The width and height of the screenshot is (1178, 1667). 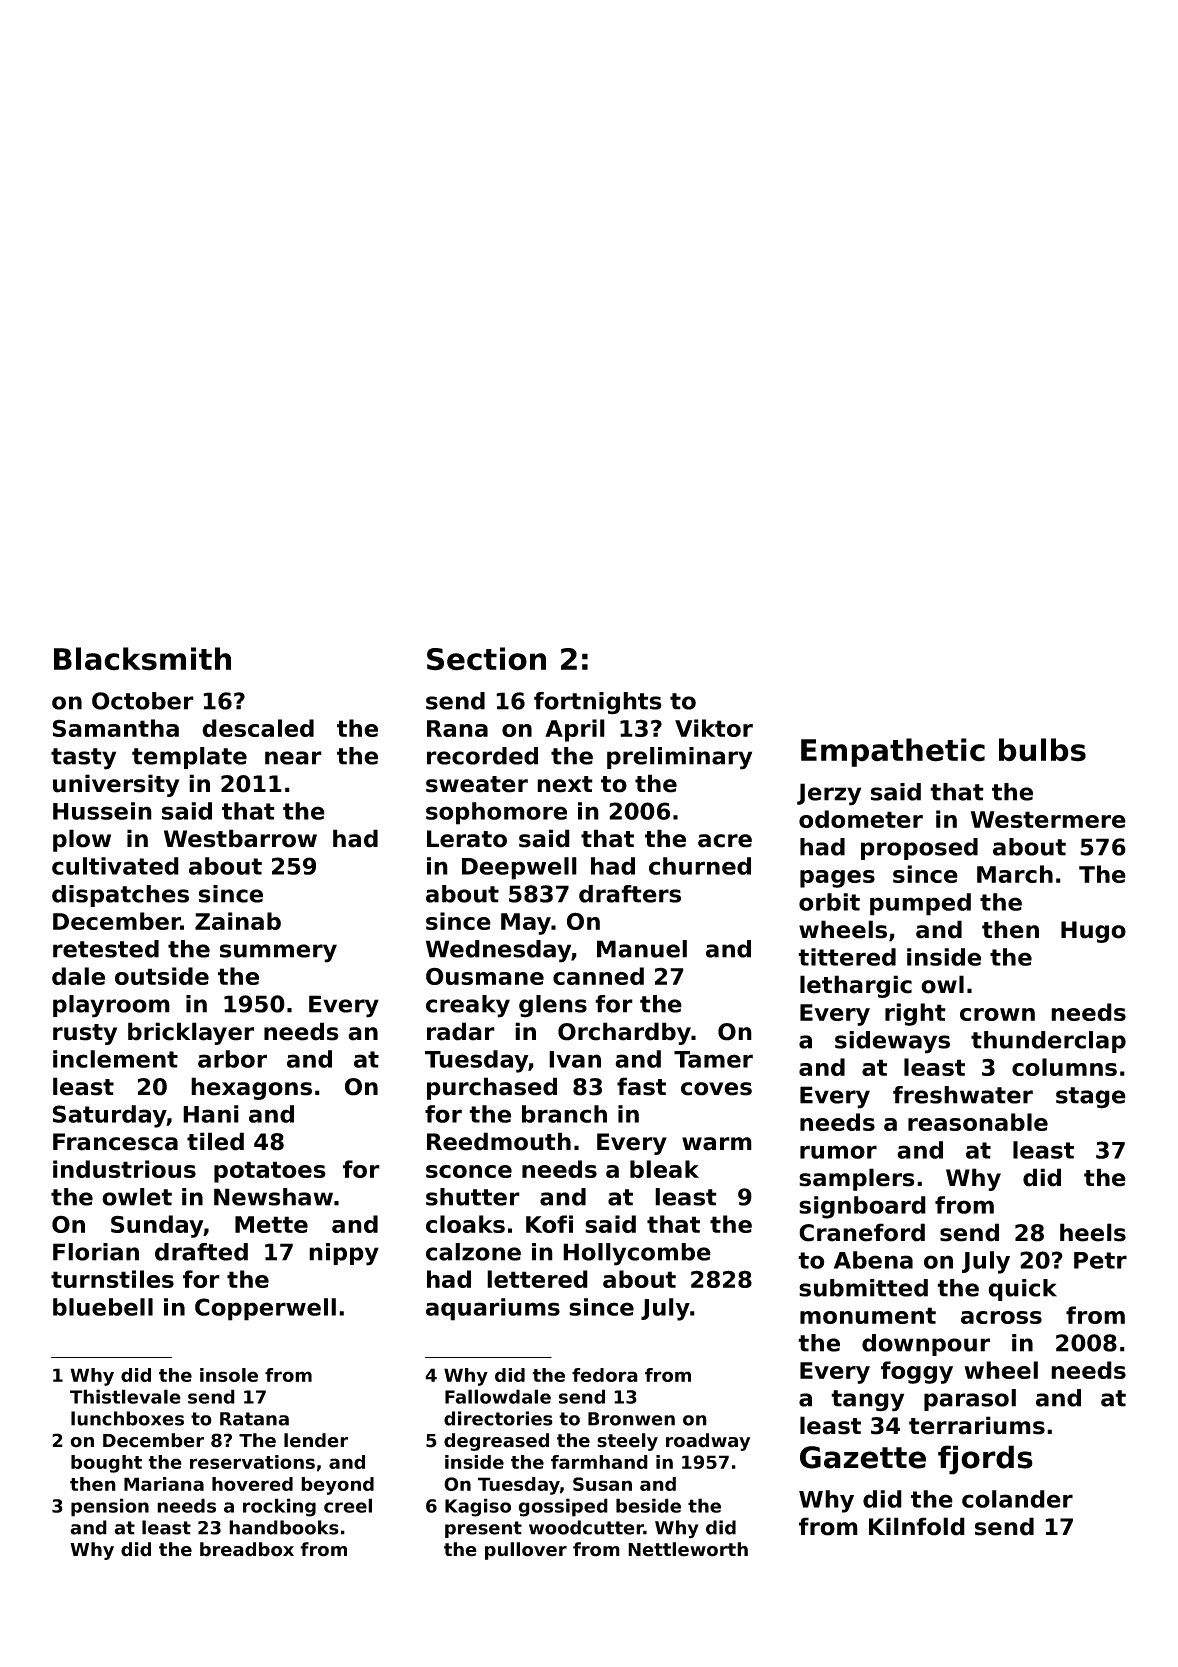 What do you see at coordinates (493, 1309) in the screenshot?
I see `aquariums` at bounding box center [493, 1309].
